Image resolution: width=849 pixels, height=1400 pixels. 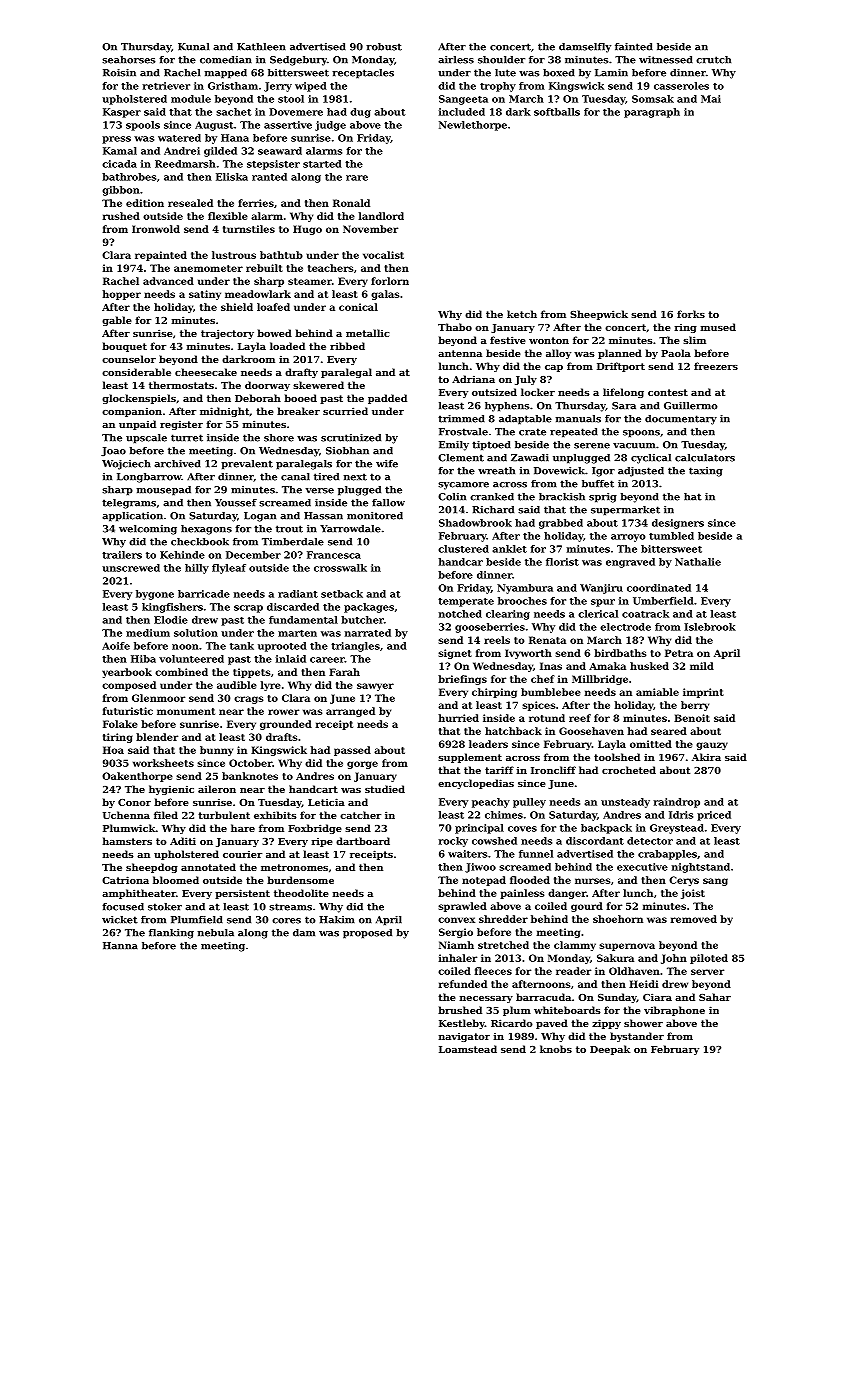 What do you see at coordinates (585, 48) in the page?
I see `damselfly` at bounding box center [585, 48].
